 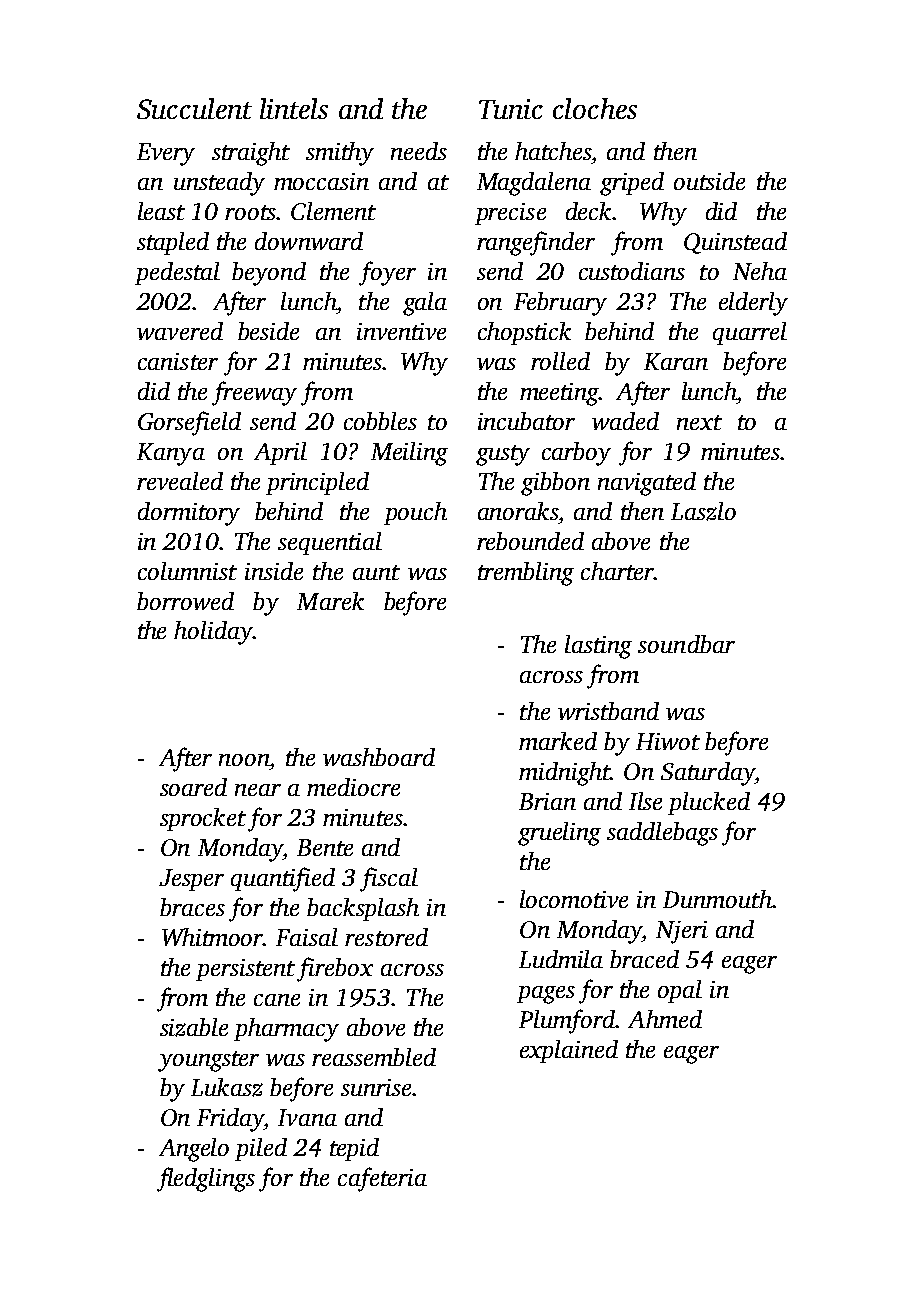 What do you see at coordinates (511, 109) in the document?
I see `Tunic` at bounding box center [511, 109].
